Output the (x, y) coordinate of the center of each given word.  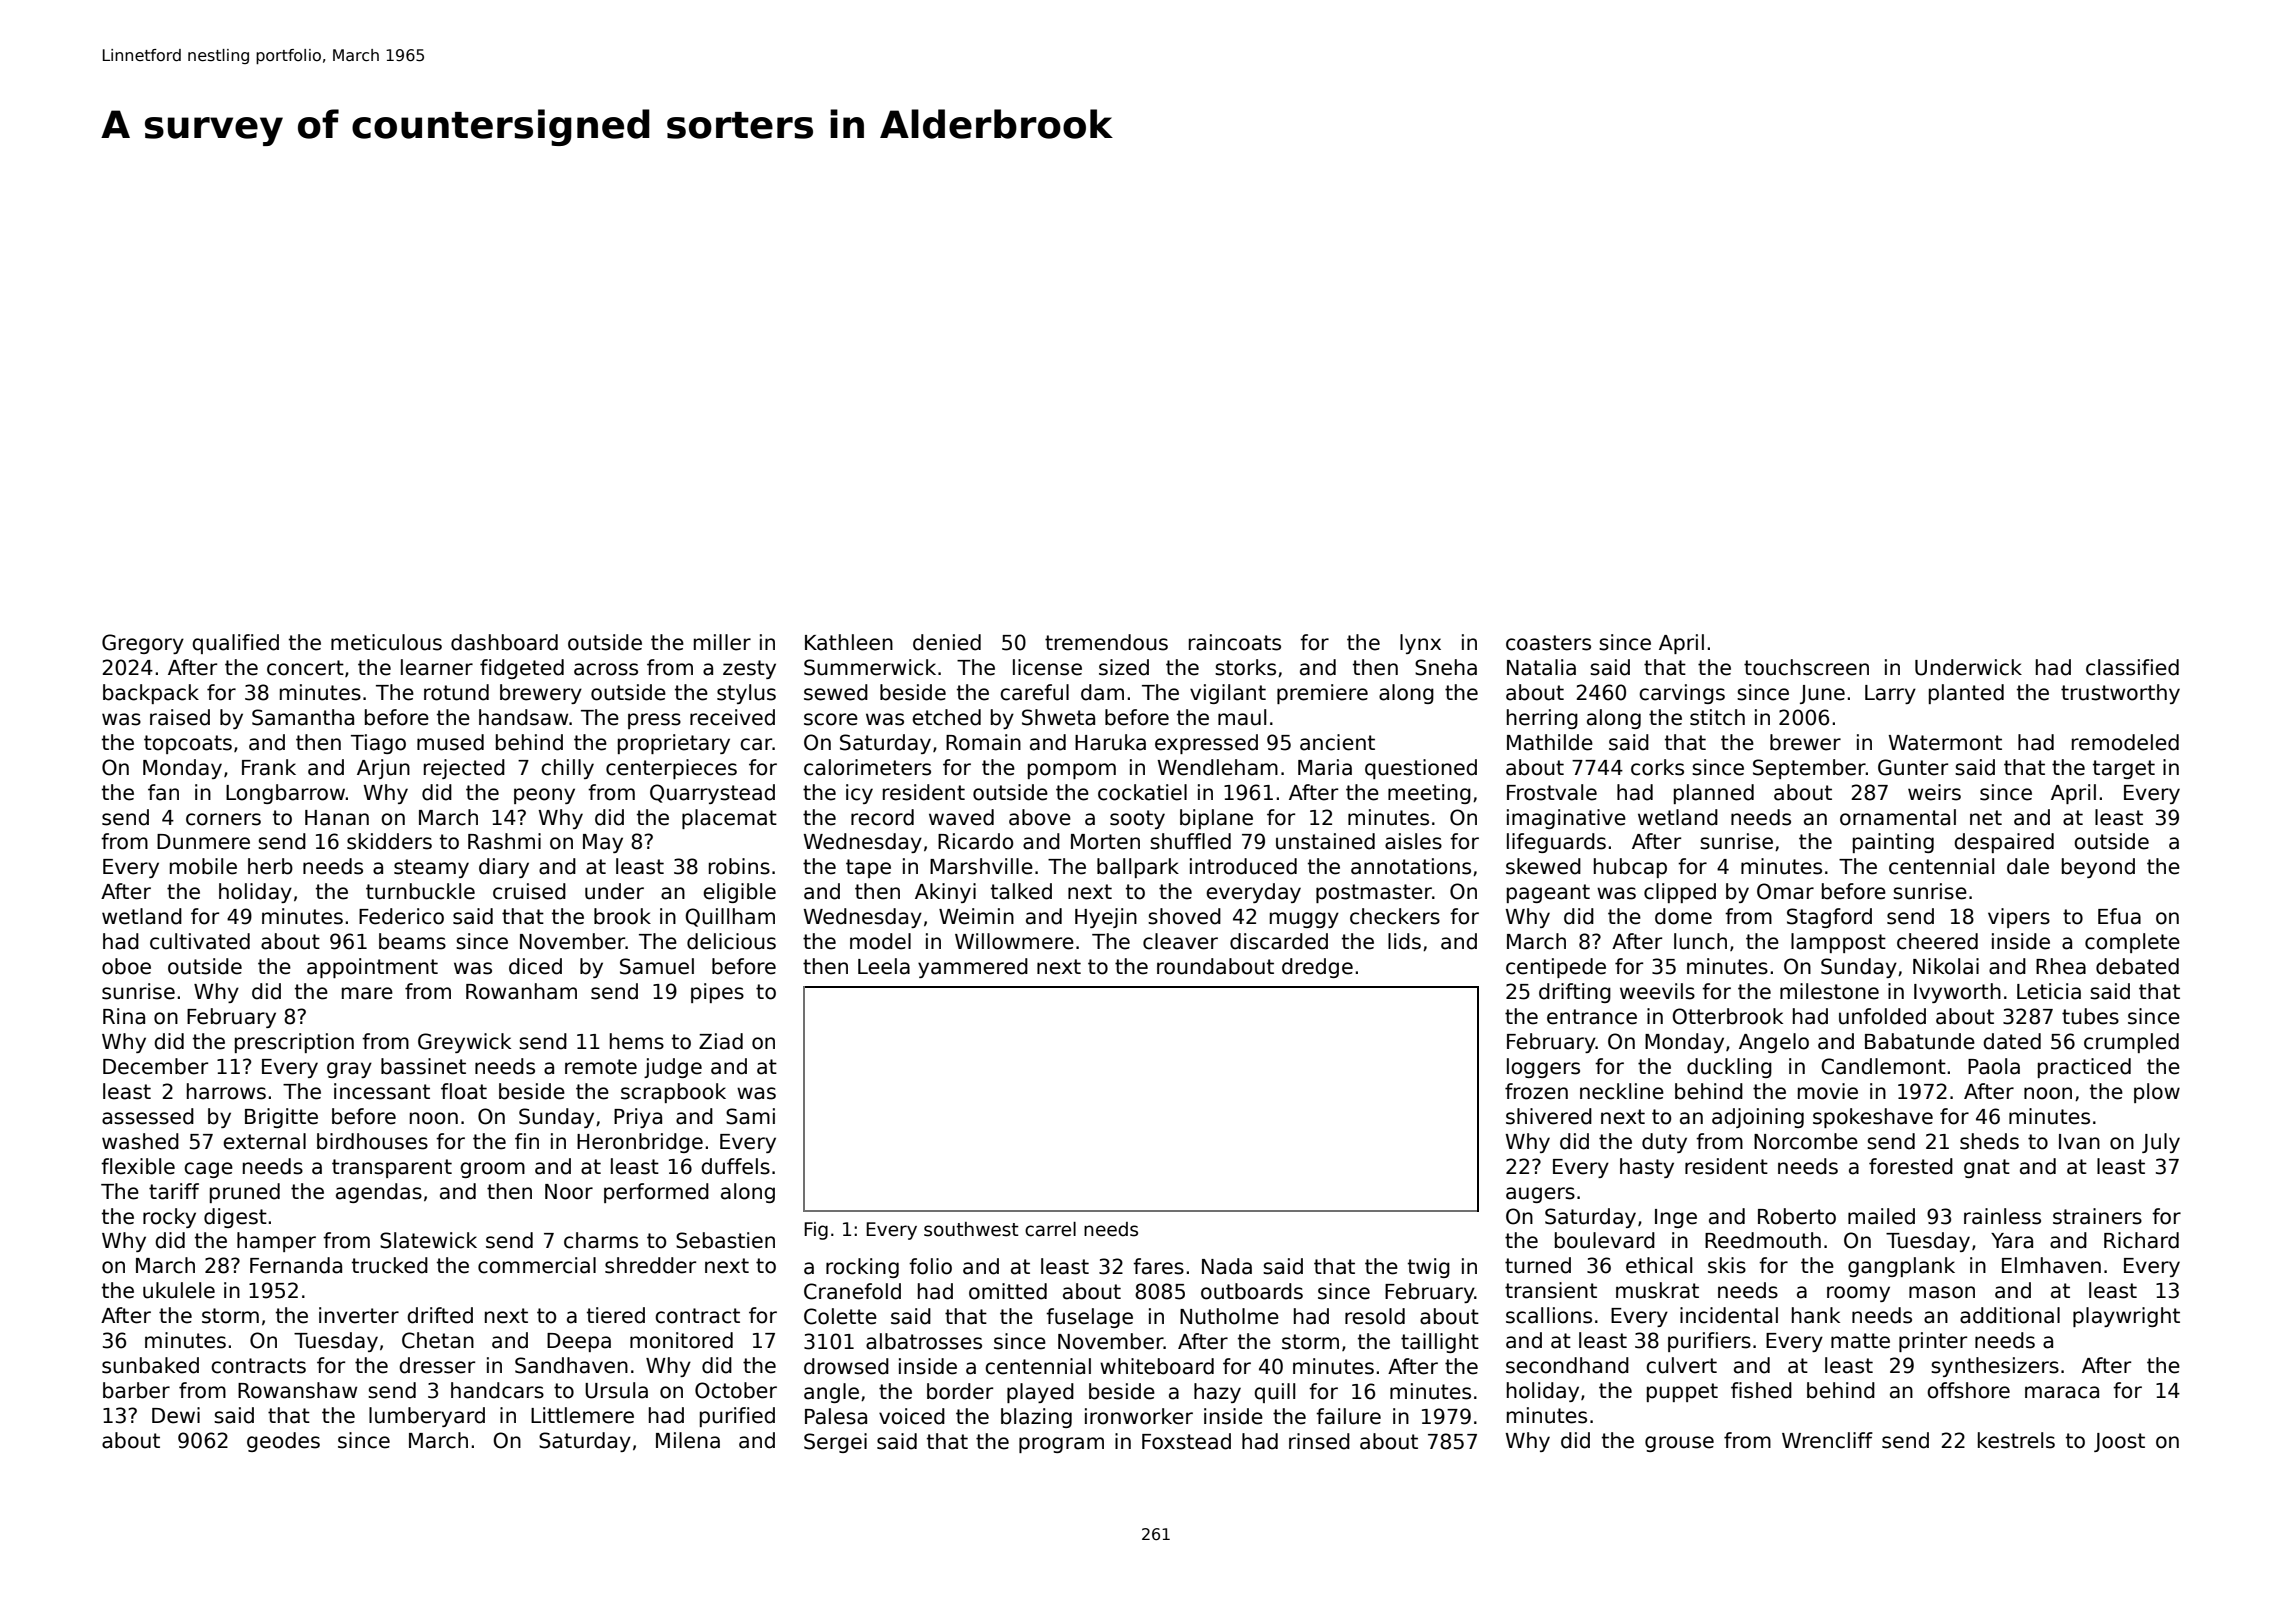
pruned (245, 1193)
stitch (1717, 717)
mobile (203, 866)
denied (947, 642)
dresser (437, 1365)
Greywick (464, 1043)
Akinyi (945, 893)
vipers (2019, 918)
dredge (1317, 968)
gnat (1987, 1168)
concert (305, 668)
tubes (2090, 1016)
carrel (1050, 1229)
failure (1348, 1416)
